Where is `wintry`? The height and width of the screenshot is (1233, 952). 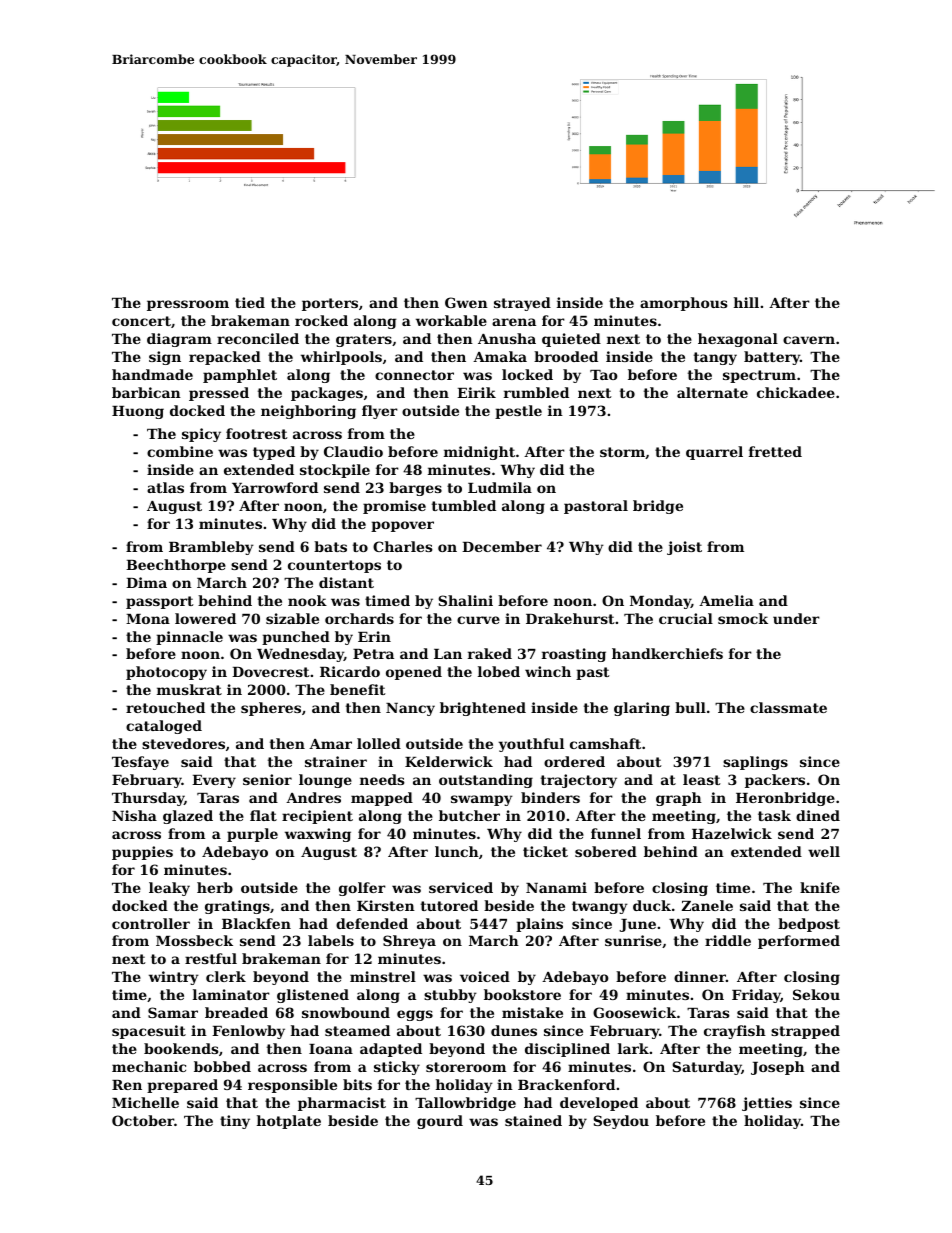
wintry is located at coordinates (174, 978).
